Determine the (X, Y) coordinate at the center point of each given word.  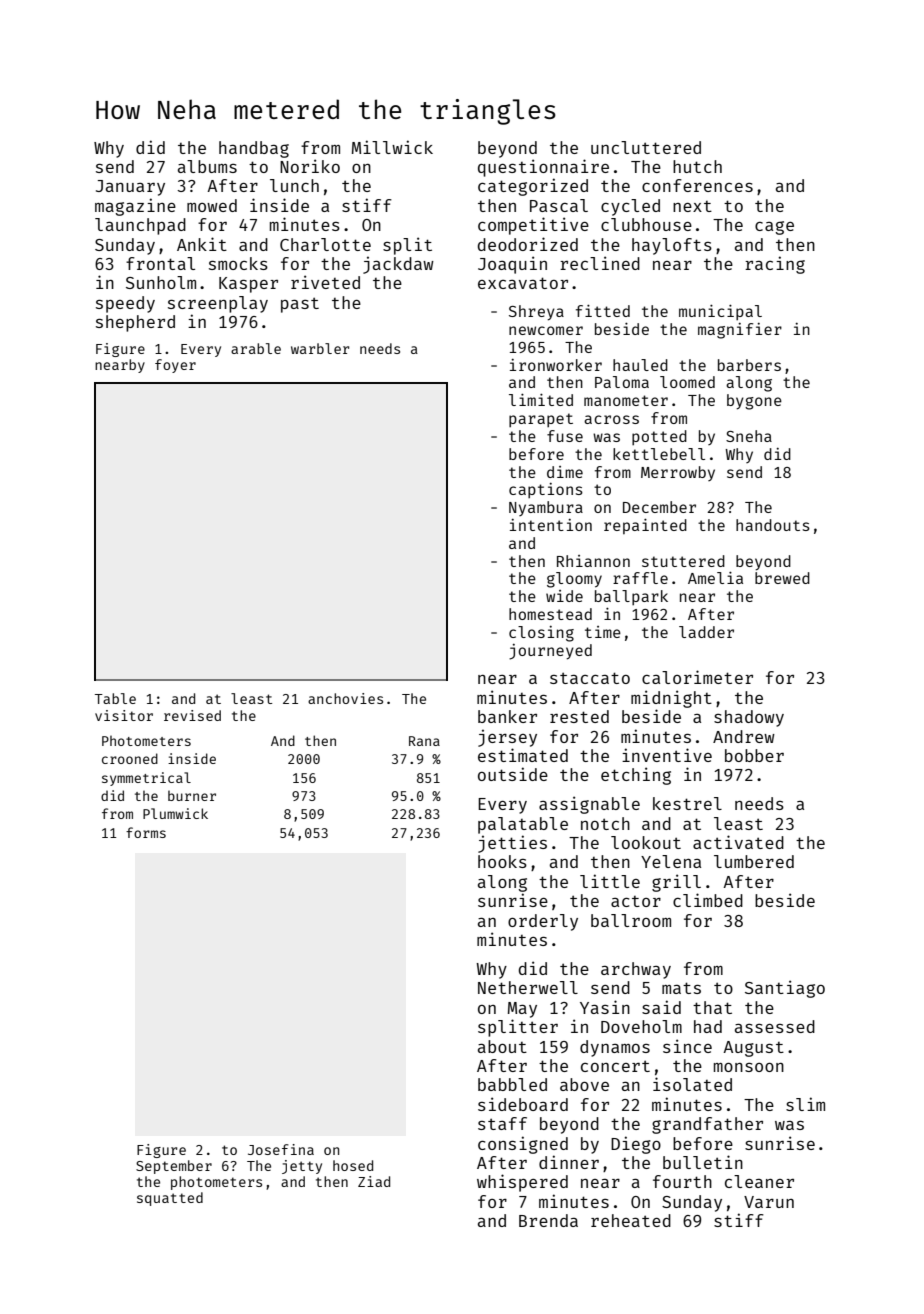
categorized (533, 187)
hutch (697, 166)
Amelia (715, 577)
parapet (541, 420)
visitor (124, 715)
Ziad (374, 1181)
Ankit (202, 244)
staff (502, 1123)
